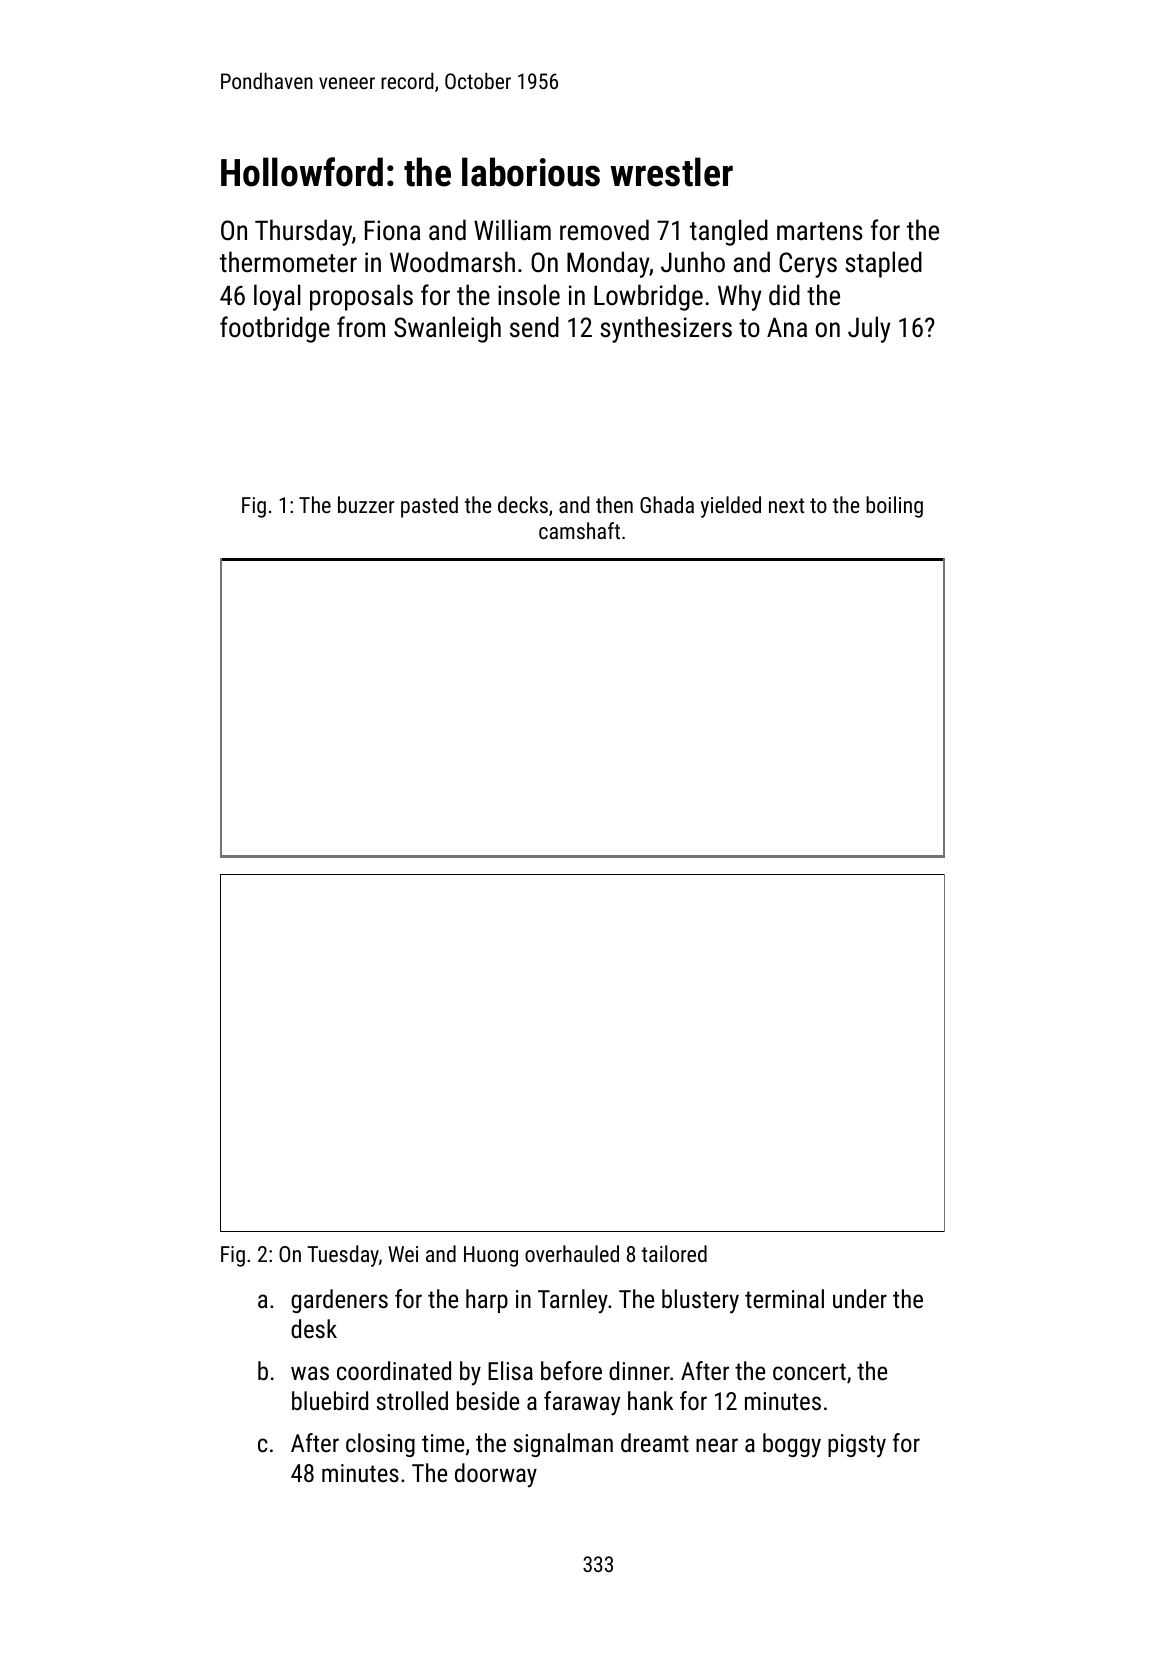 The height and width of the screenshot is (1654, 1165). I want to click on loyal, so click(277, 297).
